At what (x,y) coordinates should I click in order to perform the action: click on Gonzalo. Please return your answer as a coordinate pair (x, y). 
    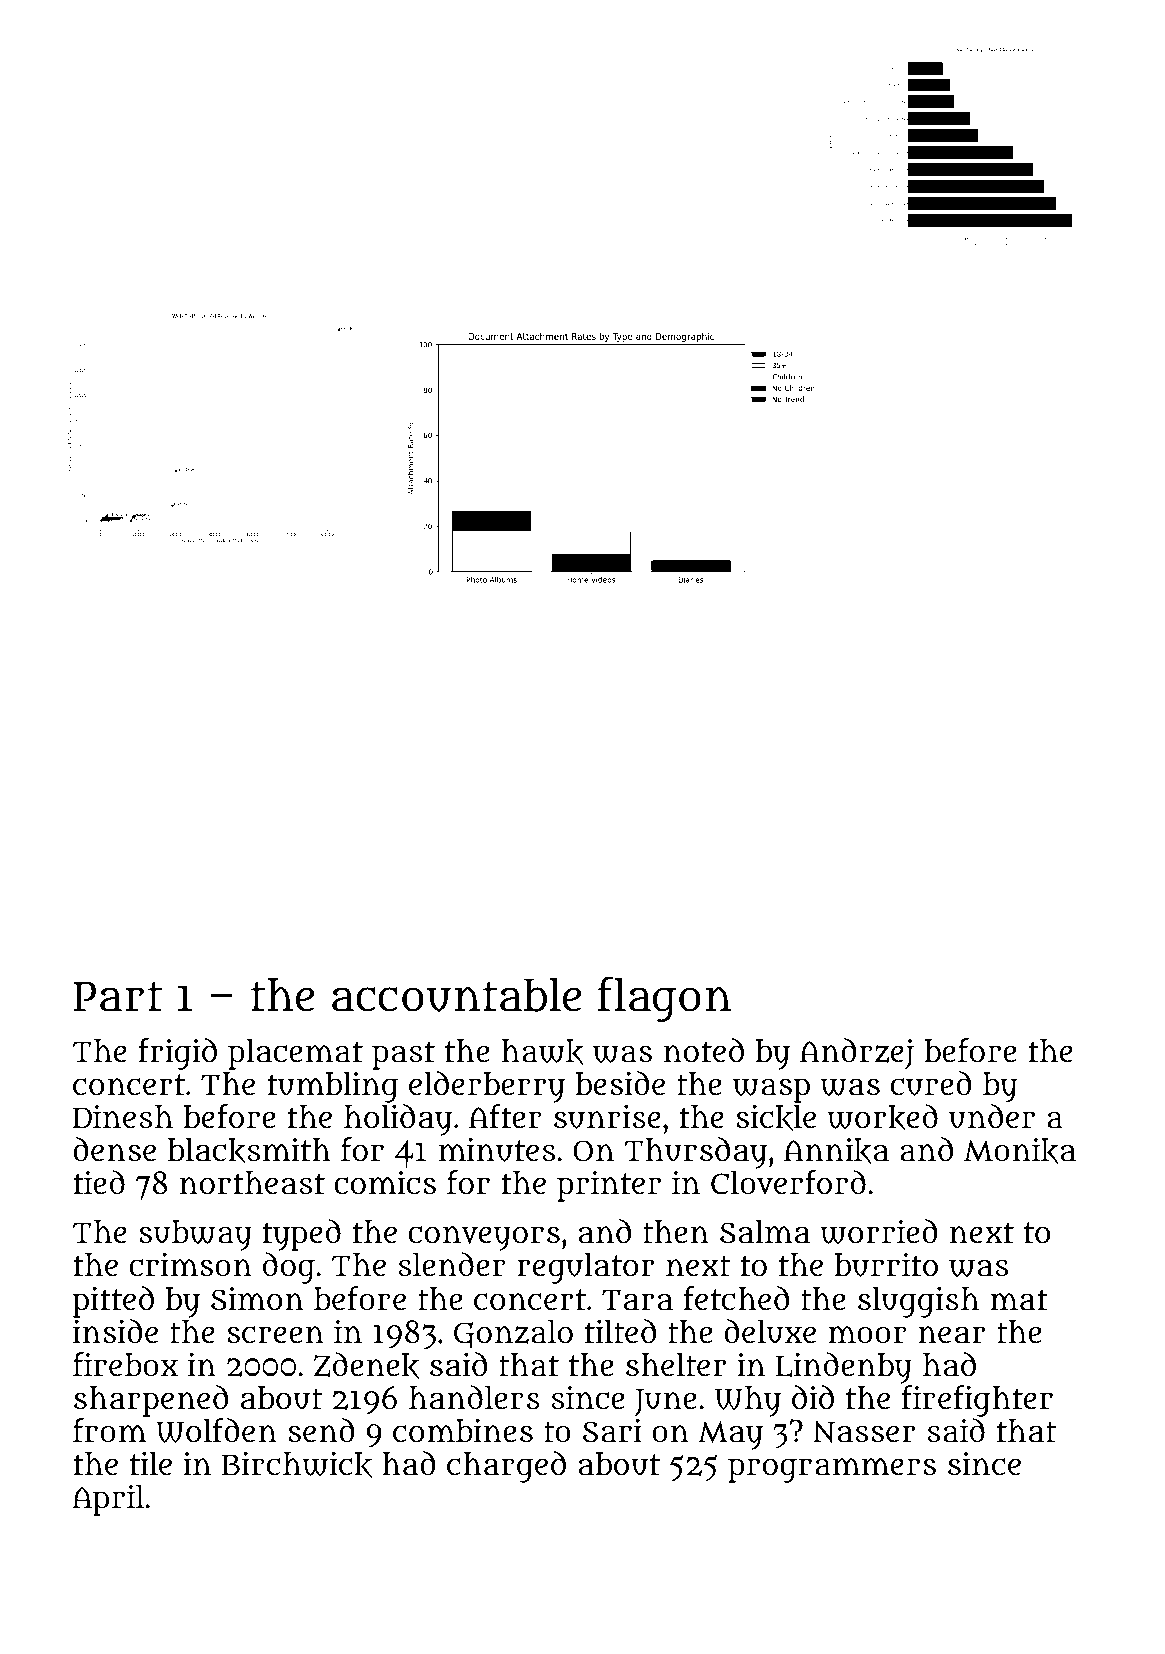
    Looking at the image, I should click on (513, 1334).
